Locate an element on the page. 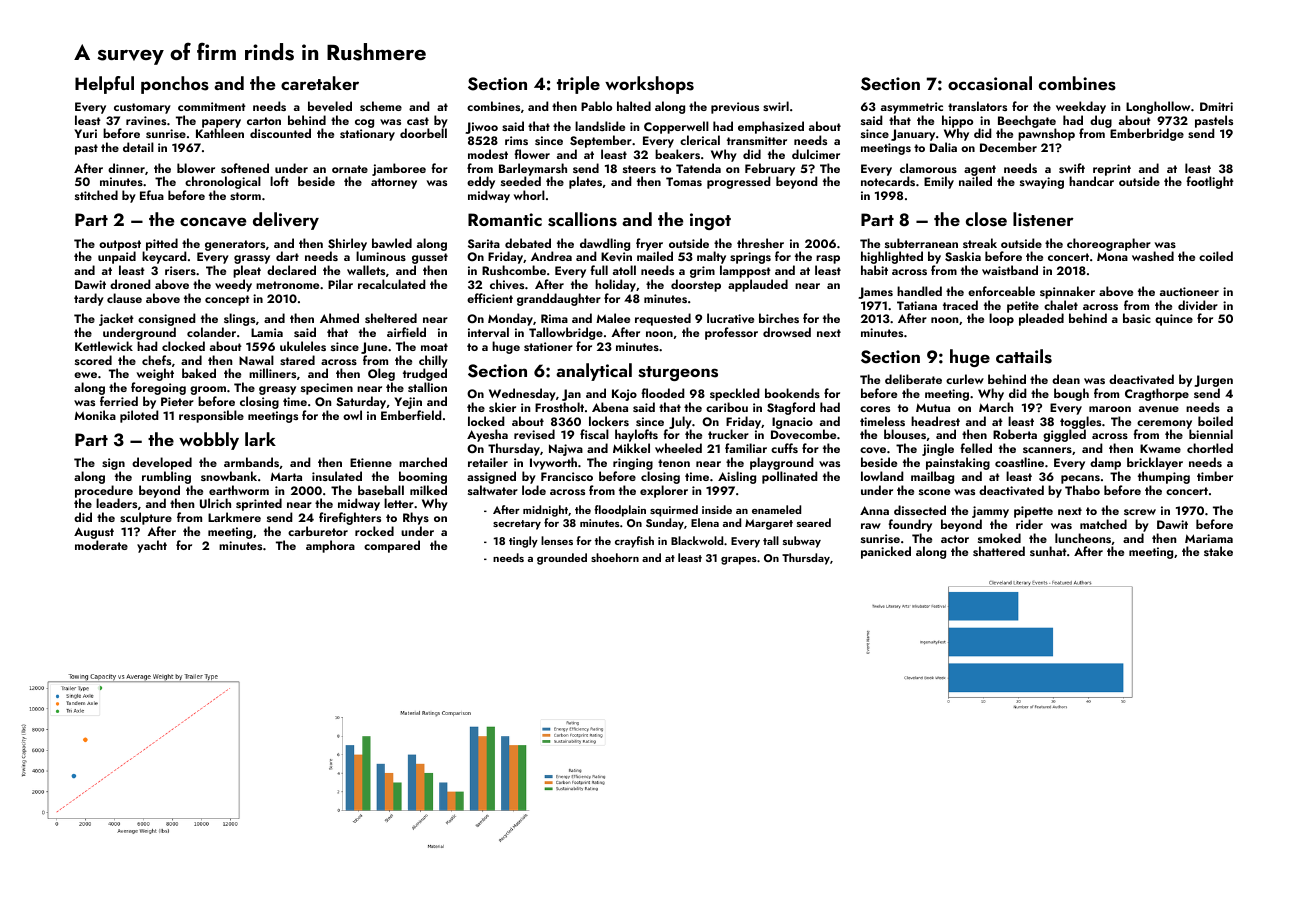 This page has width=1308, height=924. stationary is located at coordinates (367, 135).
